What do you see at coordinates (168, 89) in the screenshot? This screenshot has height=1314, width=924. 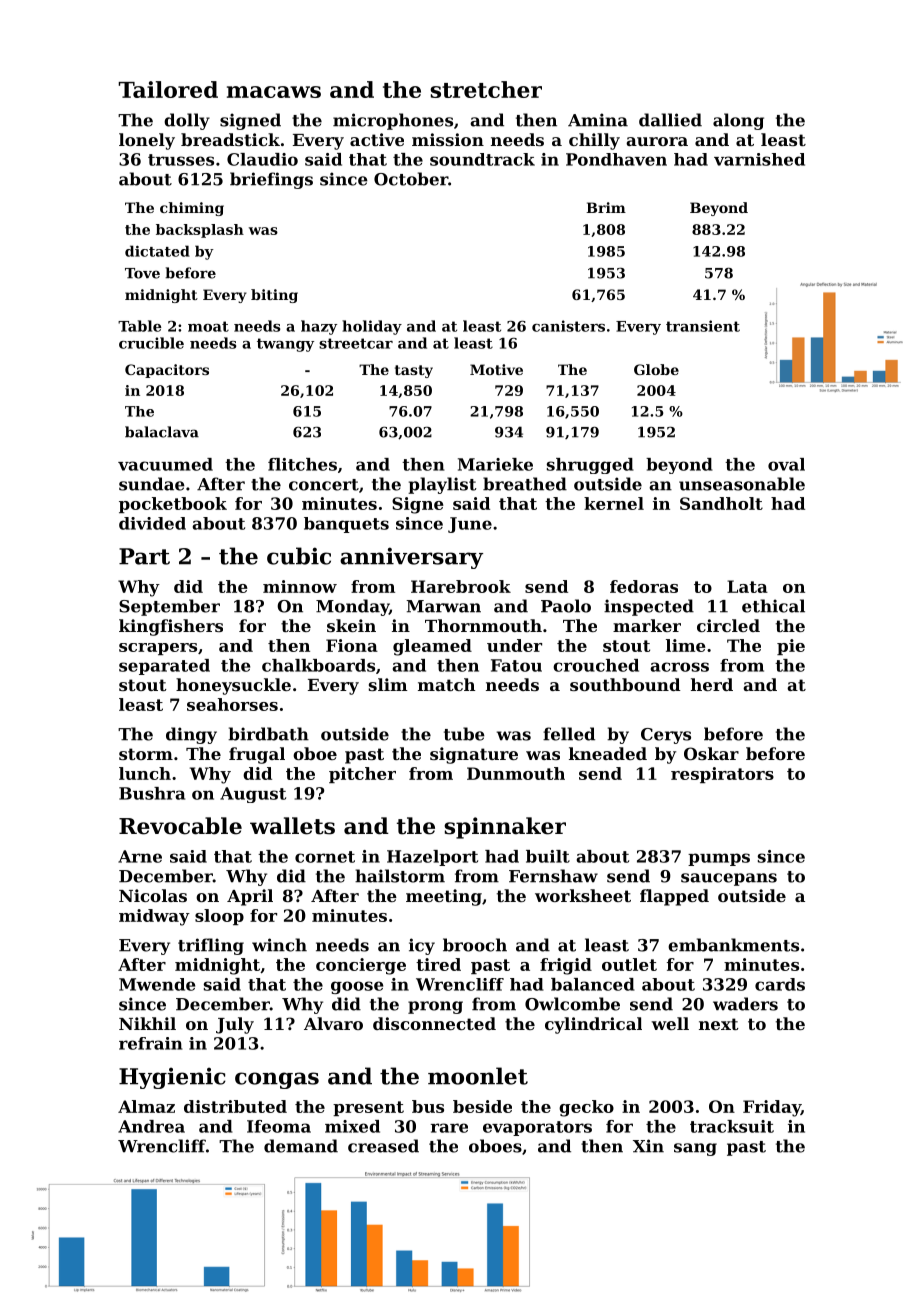 I see `Tailored` at bounding box center [168, 89].
